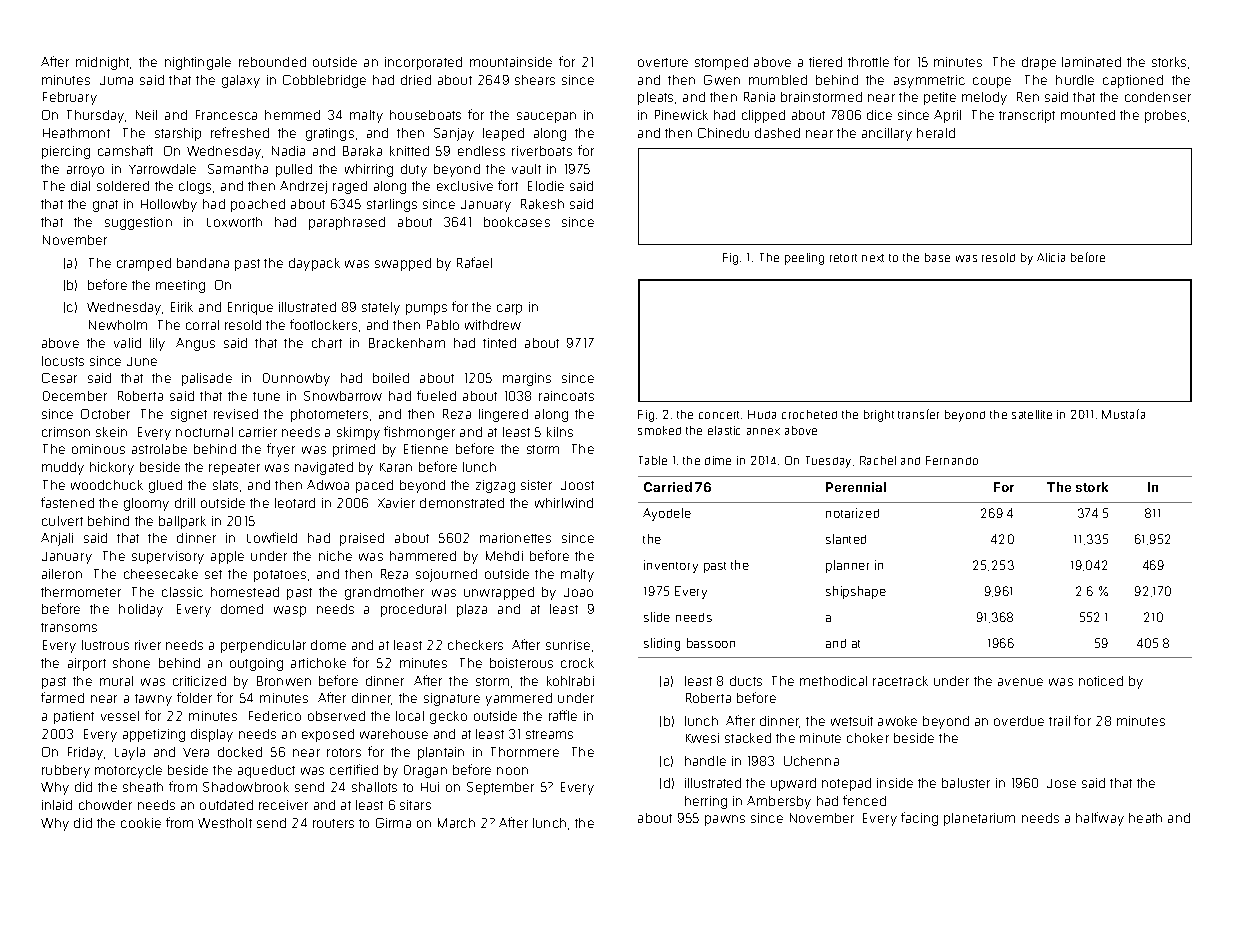 Image resolution: width=1233 pixels, height=952 pixels. What do you see at coordinates (66, 771) in the screenshot?
I see `rubbery` at bounding box center [66, 771].
